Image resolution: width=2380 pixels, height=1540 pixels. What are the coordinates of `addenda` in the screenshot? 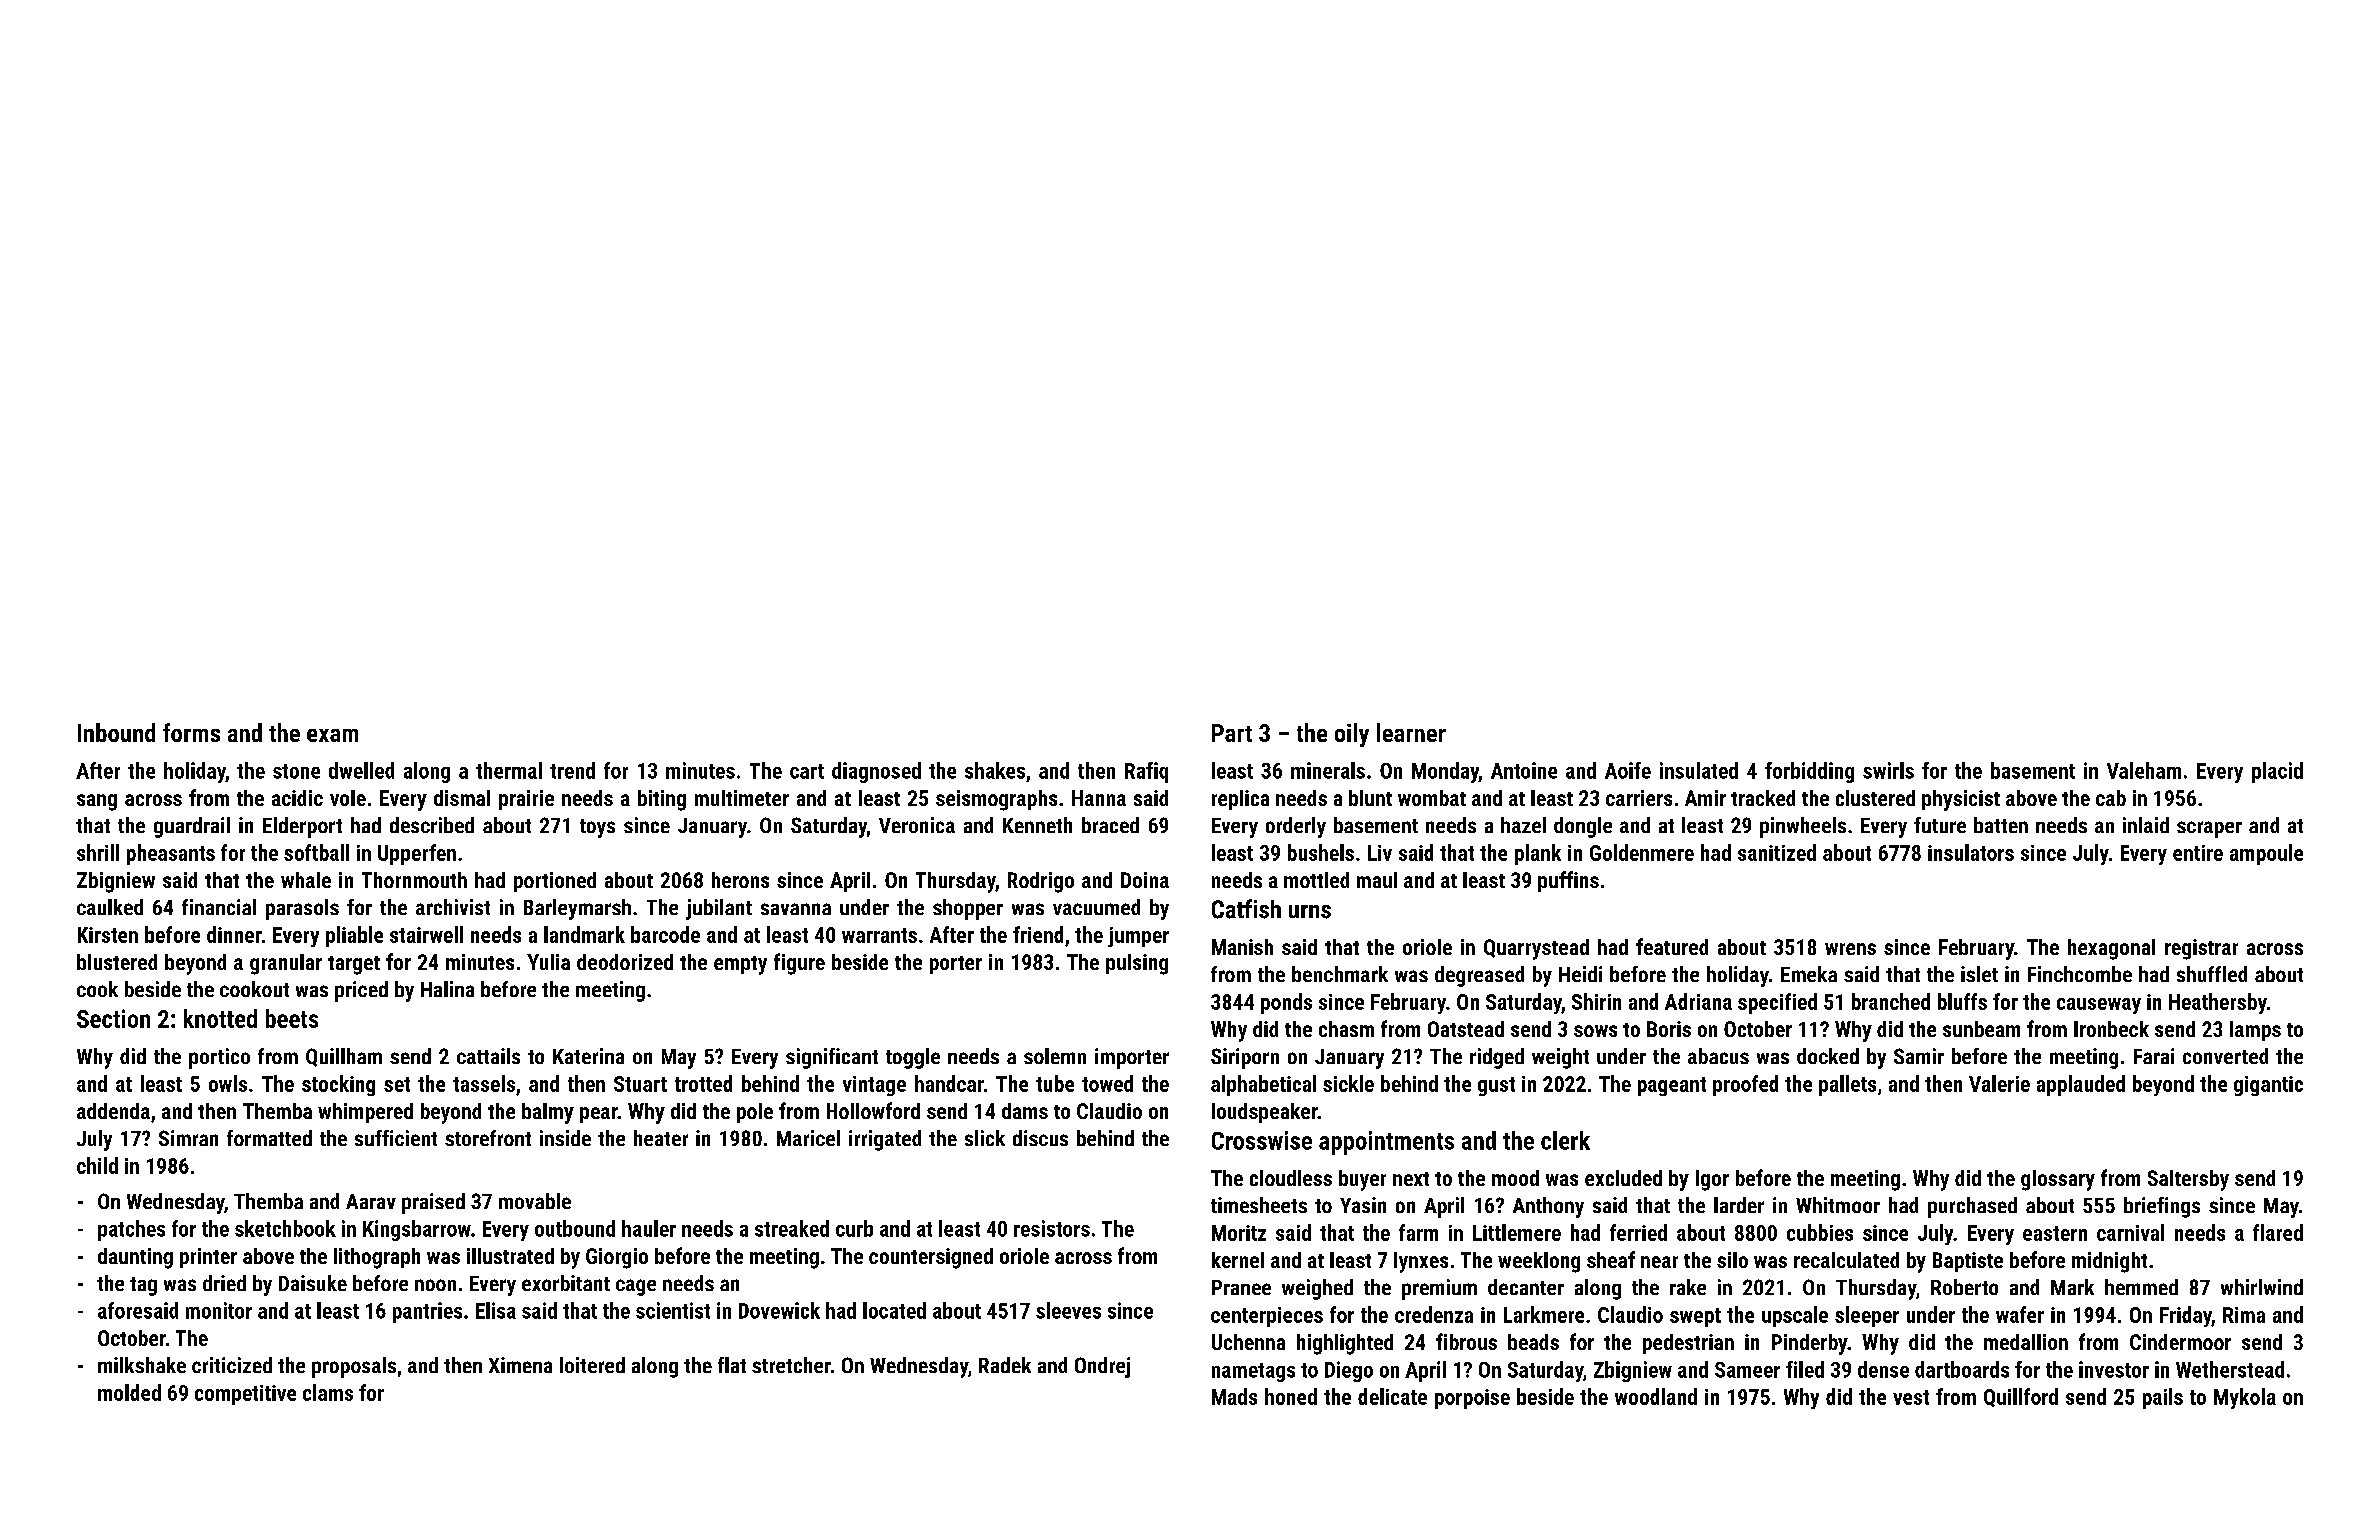 It's located at (113, 1111).
